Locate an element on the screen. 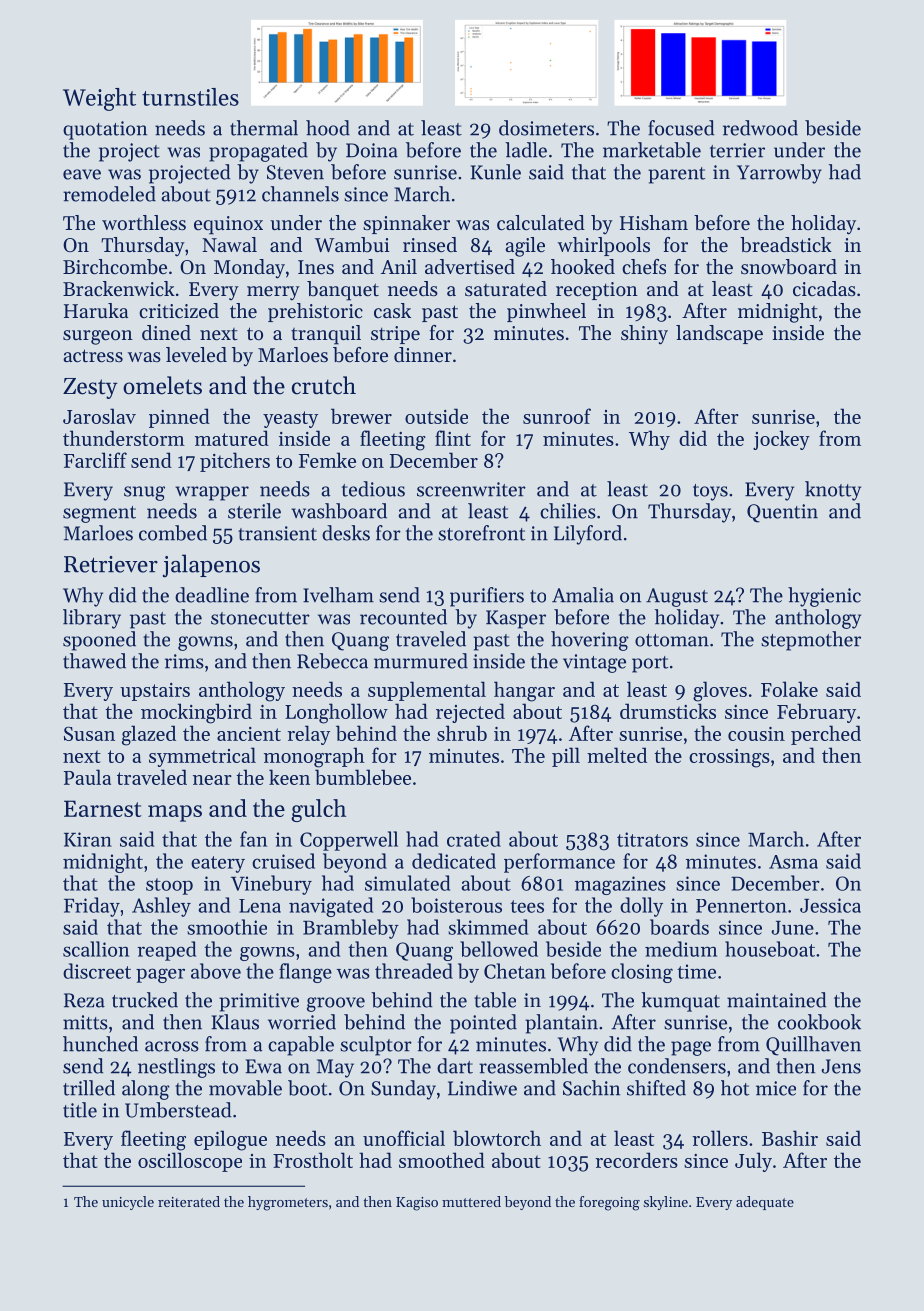 The width and height of the screenshot is (924, 1311). fan is located at coordinates (253, 839).
